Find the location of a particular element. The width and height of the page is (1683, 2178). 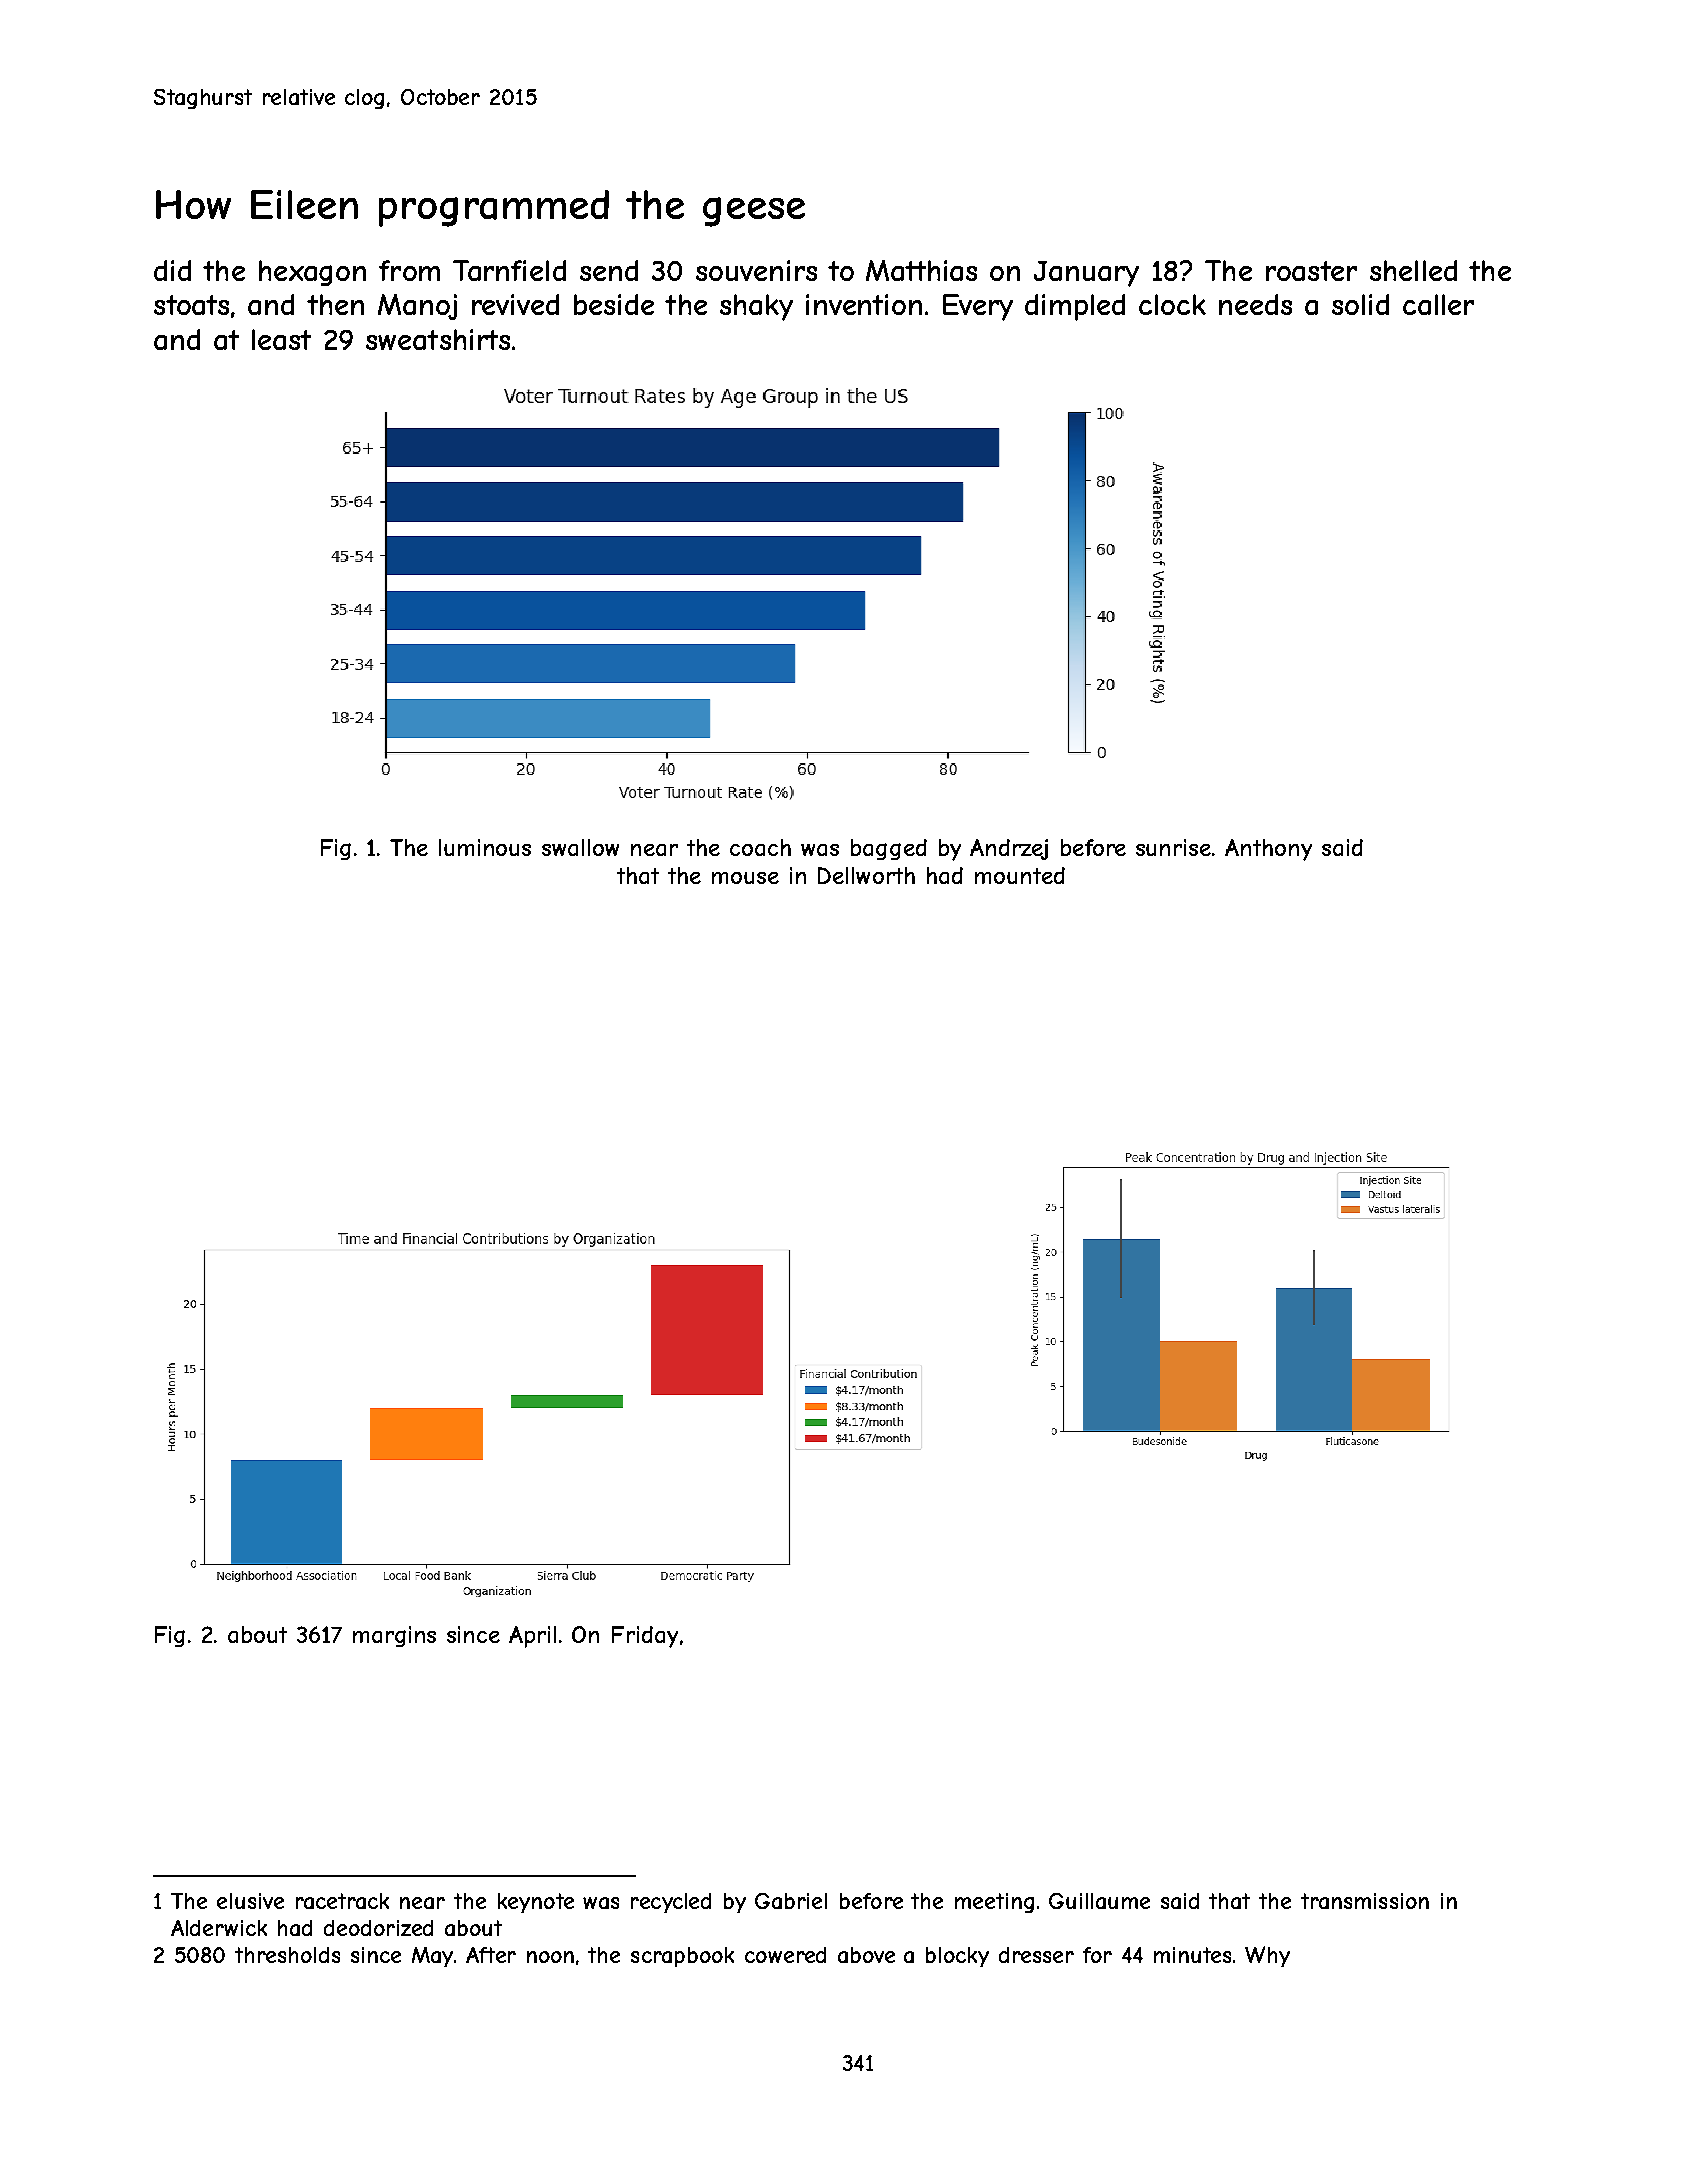

Anthony is located at coordinates (1268, 850).
